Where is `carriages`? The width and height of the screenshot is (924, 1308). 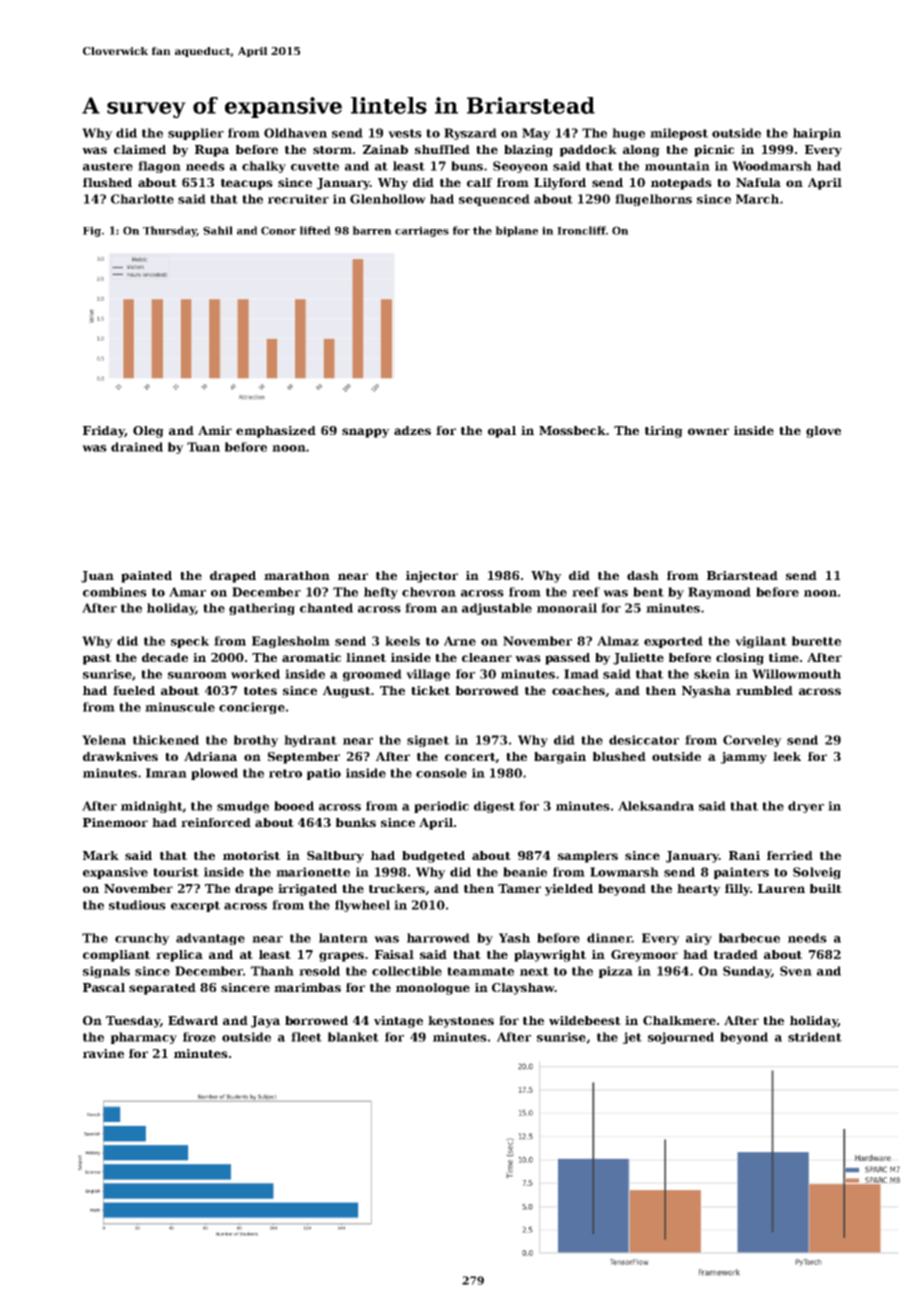 carriages is located at coordinates (422, 231).
